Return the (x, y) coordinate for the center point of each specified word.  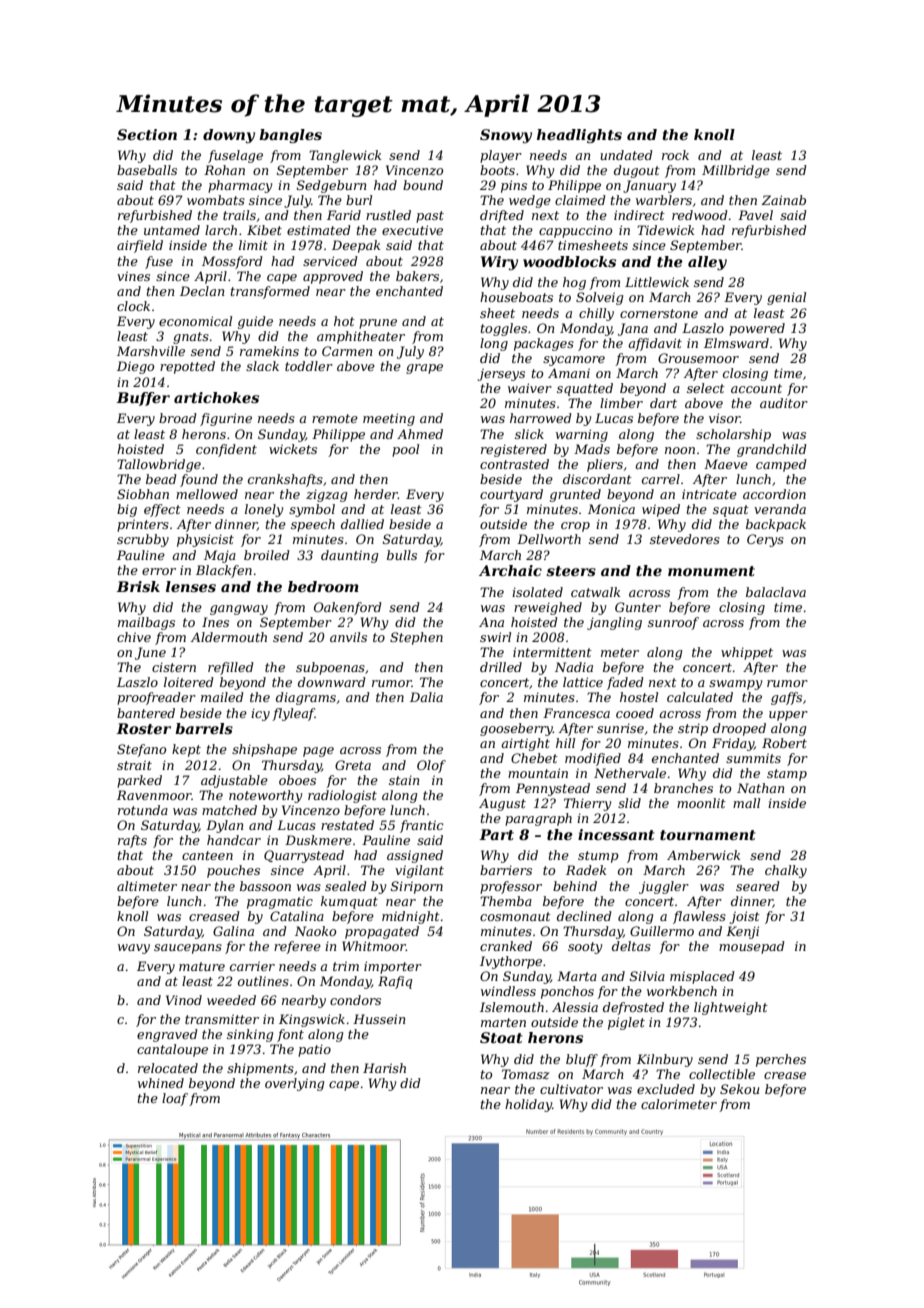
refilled (231, 668)
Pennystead (553, 789)
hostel (639, 697)
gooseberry (516, 729)
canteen (207, 855)
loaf (175, 1099)
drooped (739, 729)
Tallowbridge (159, 465)
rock (675, 155)
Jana (633, 329)
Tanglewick (345, 156)
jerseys (501, 374)
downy (229, 136)
